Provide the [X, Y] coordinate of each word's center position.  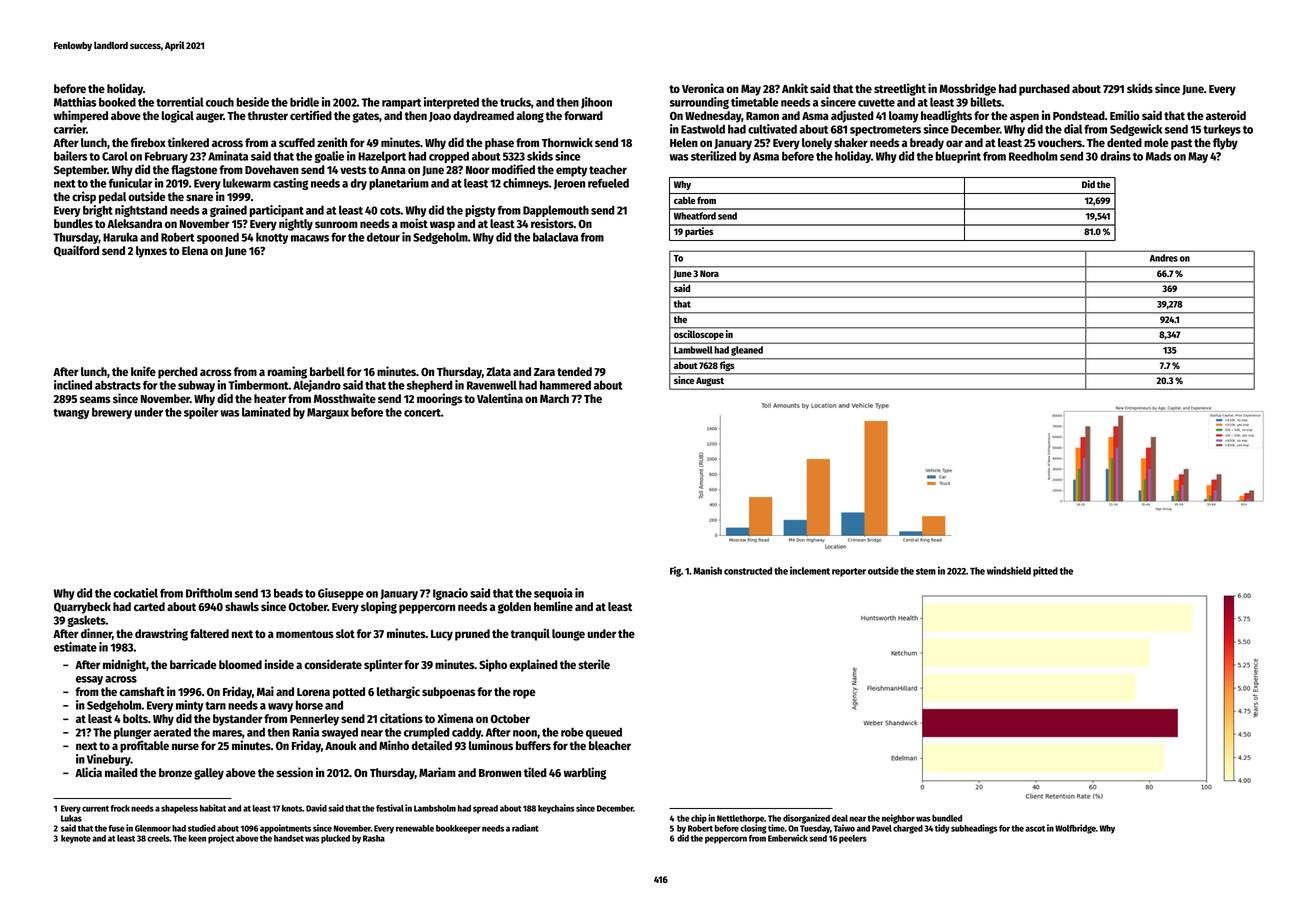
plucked [335, 839]
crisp [84, 197]
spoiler [201, 413]
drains [1115, 156]
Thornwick [567, 142]
